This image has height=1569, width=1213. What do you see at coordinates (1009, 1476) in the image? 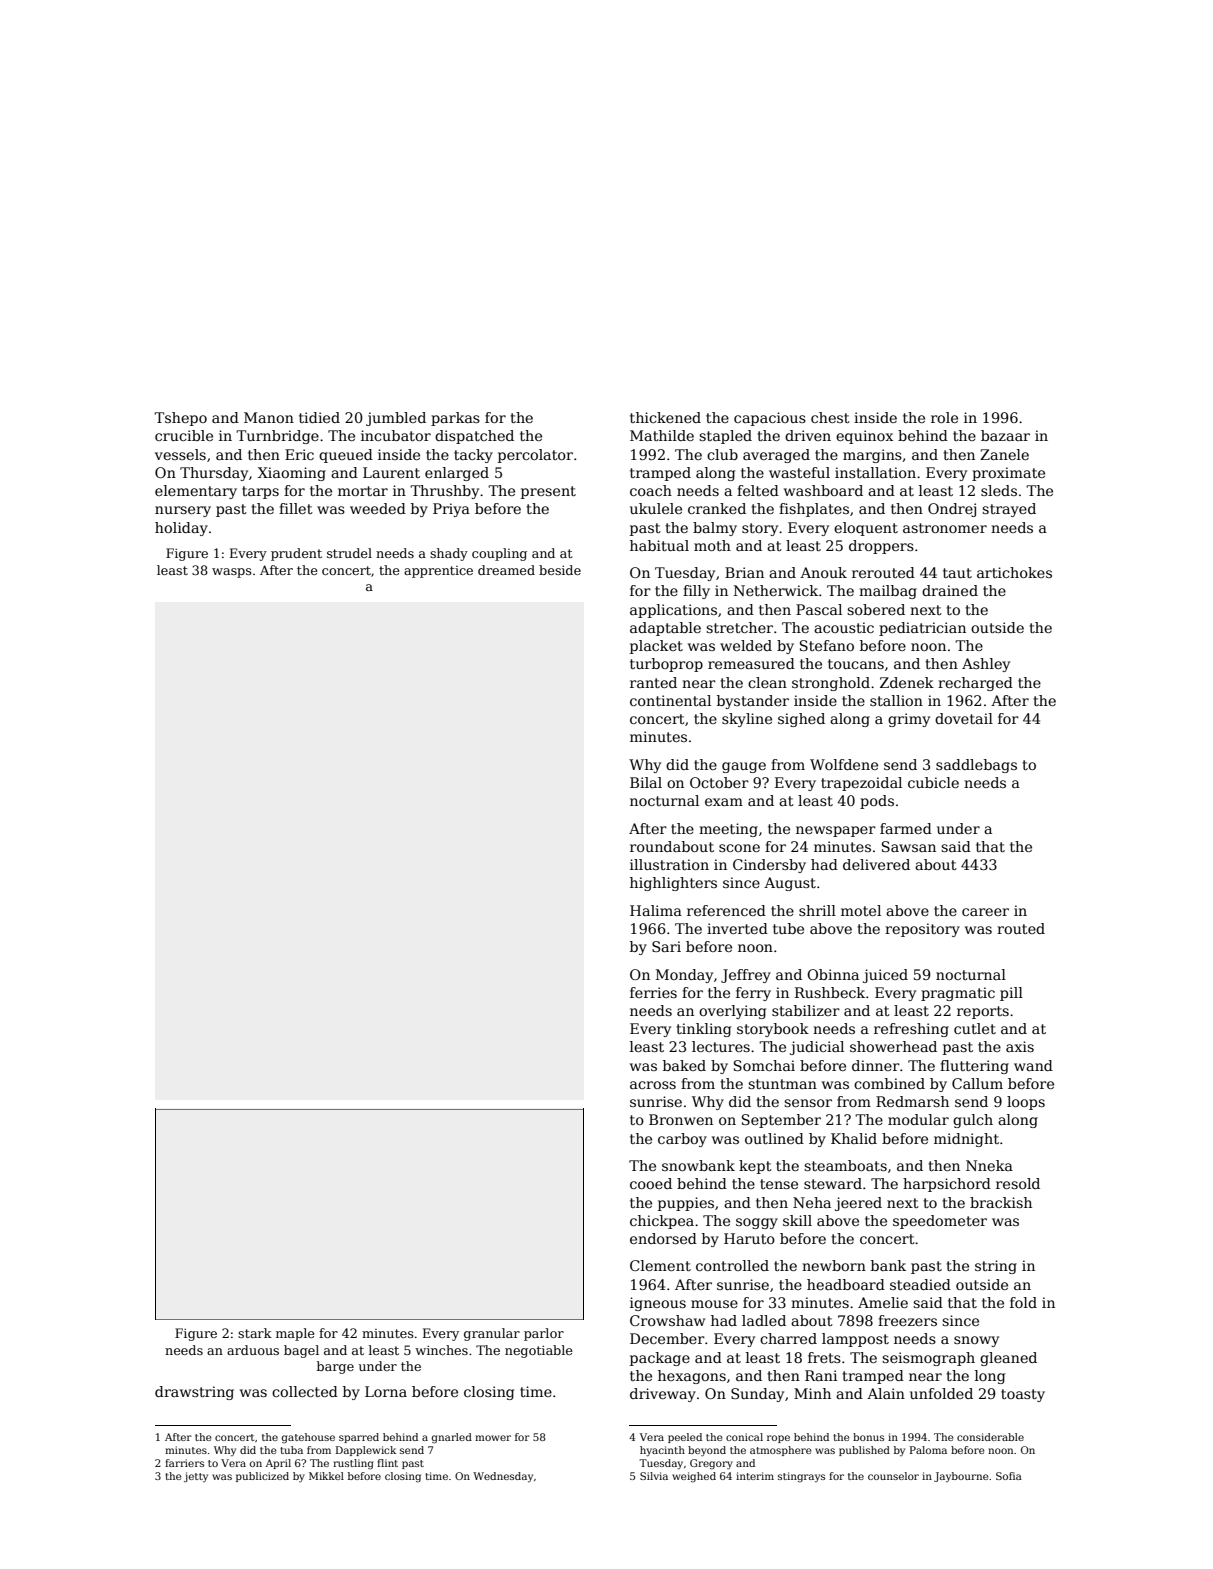
I see `Sofia` at bounding box center [1009, 1476].
